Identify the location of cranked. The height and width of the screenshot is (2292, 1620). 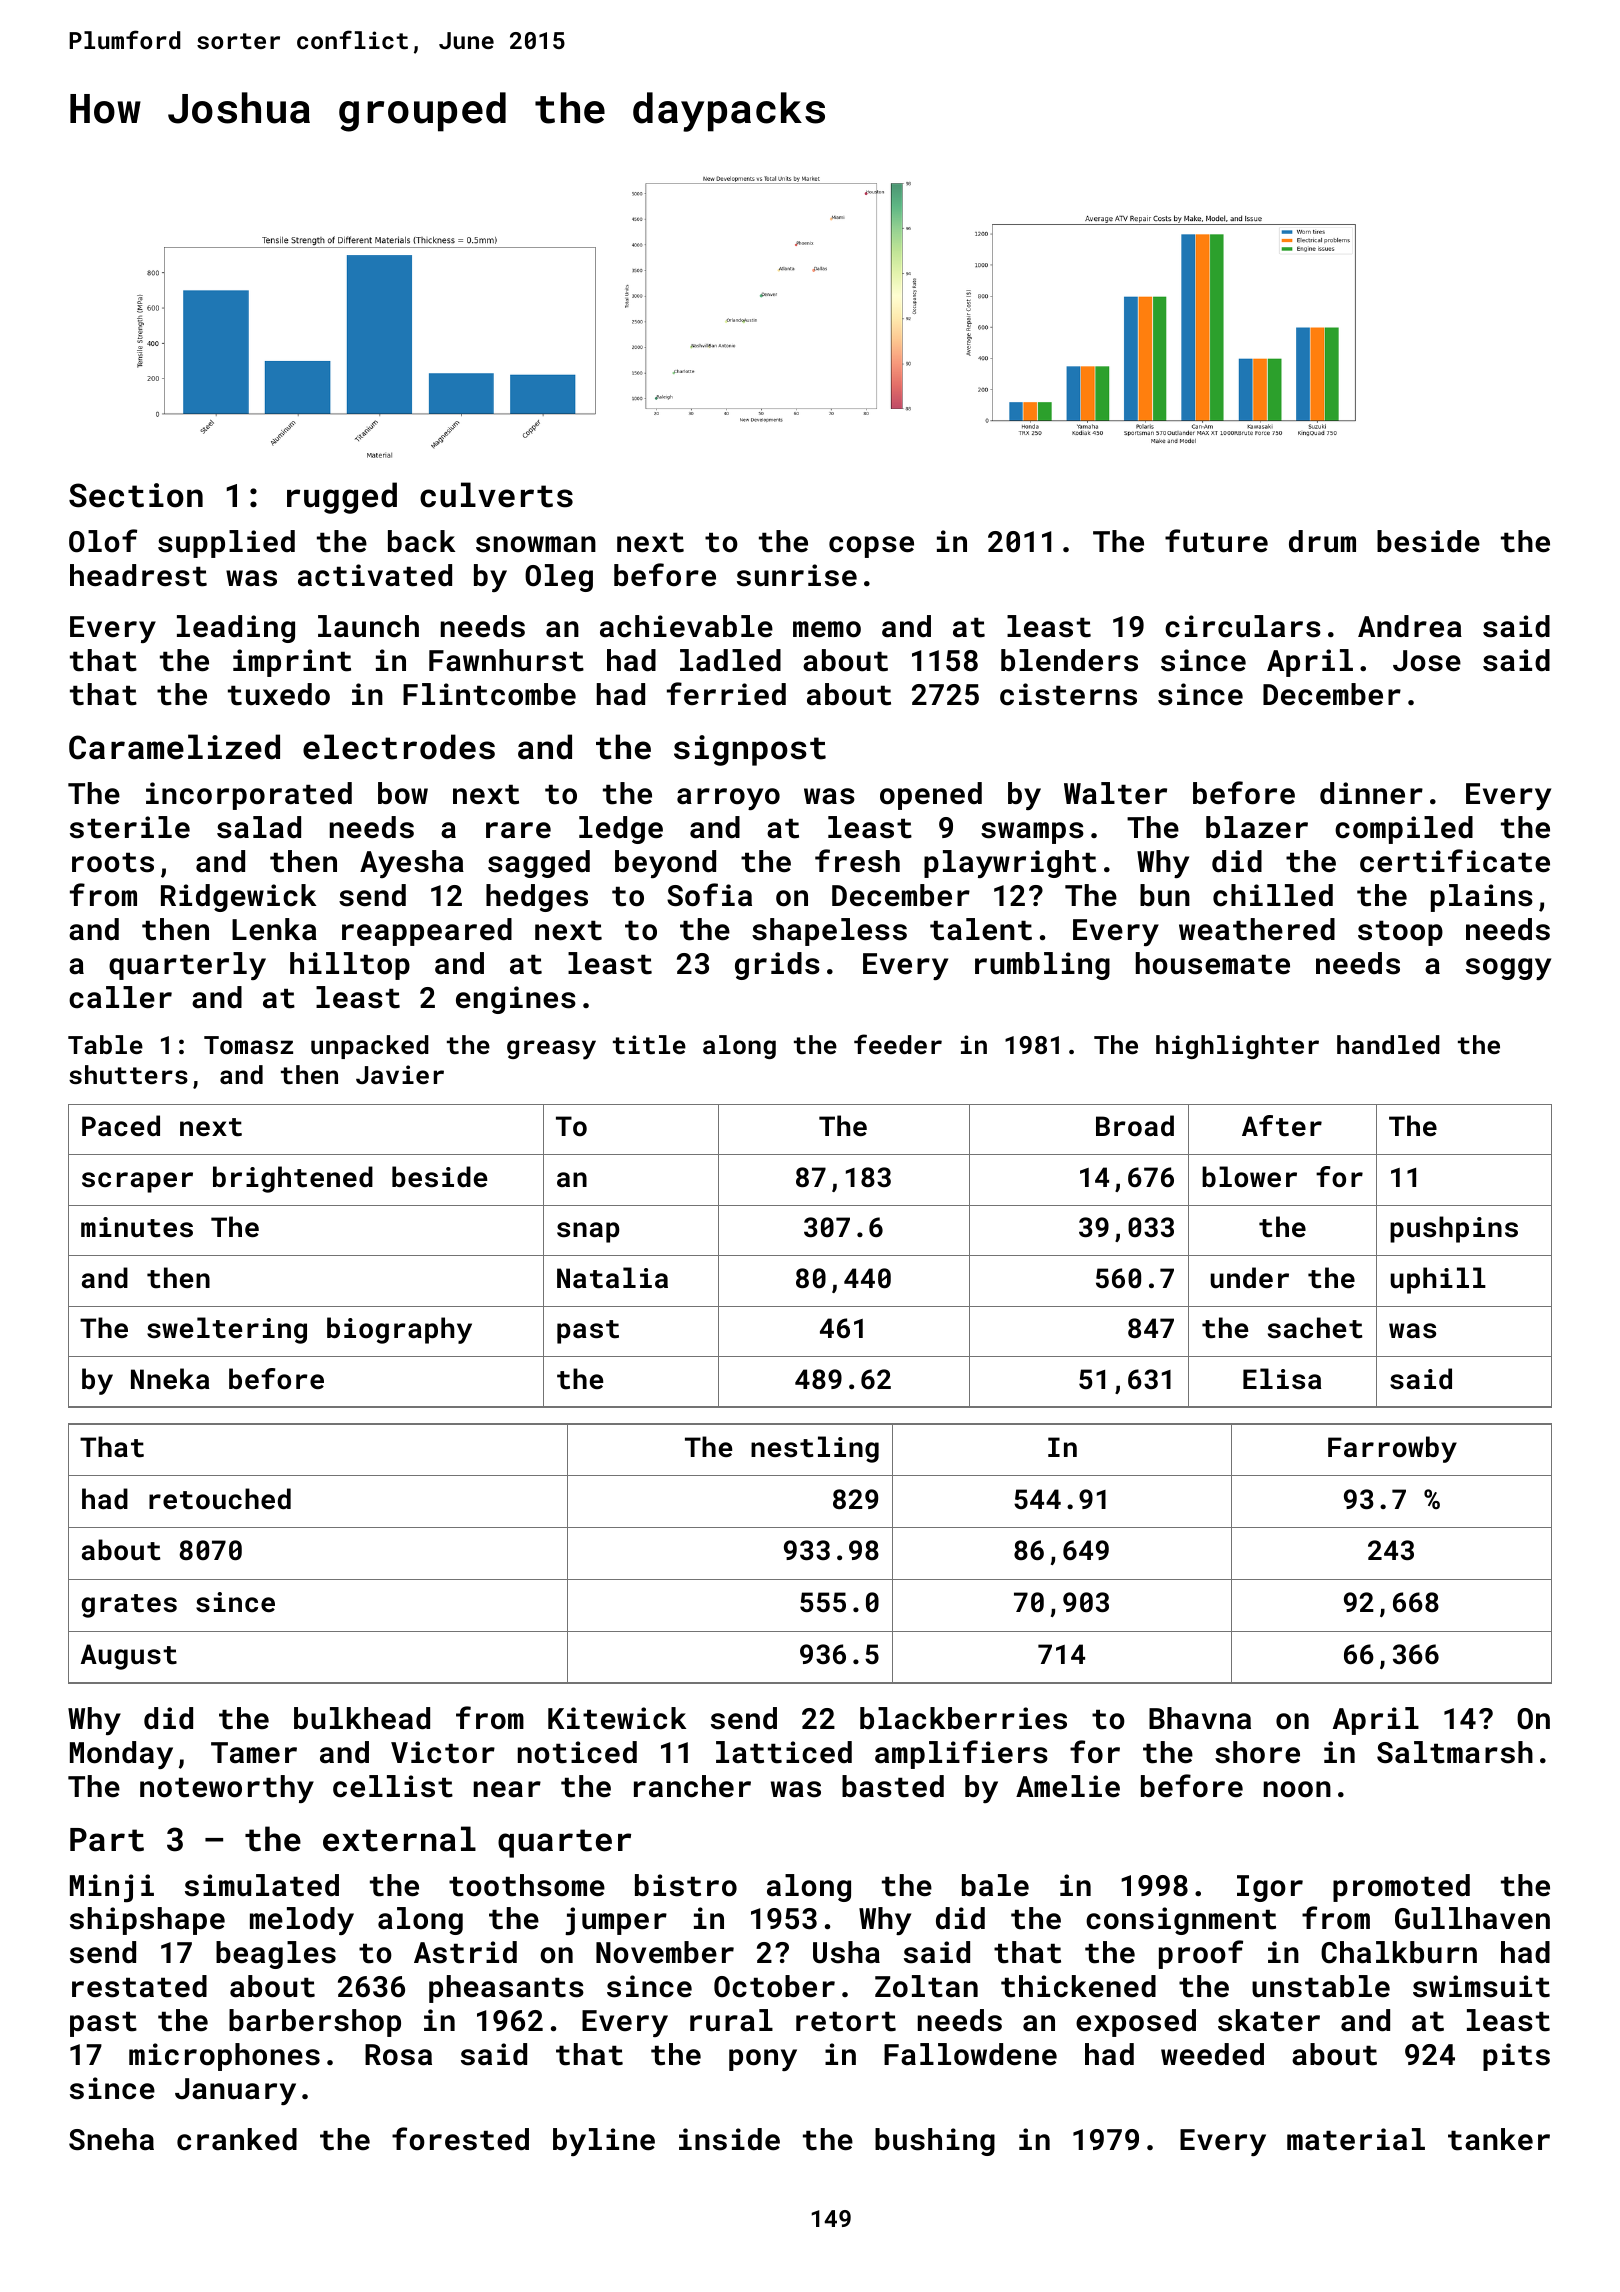
(237, 2139).
